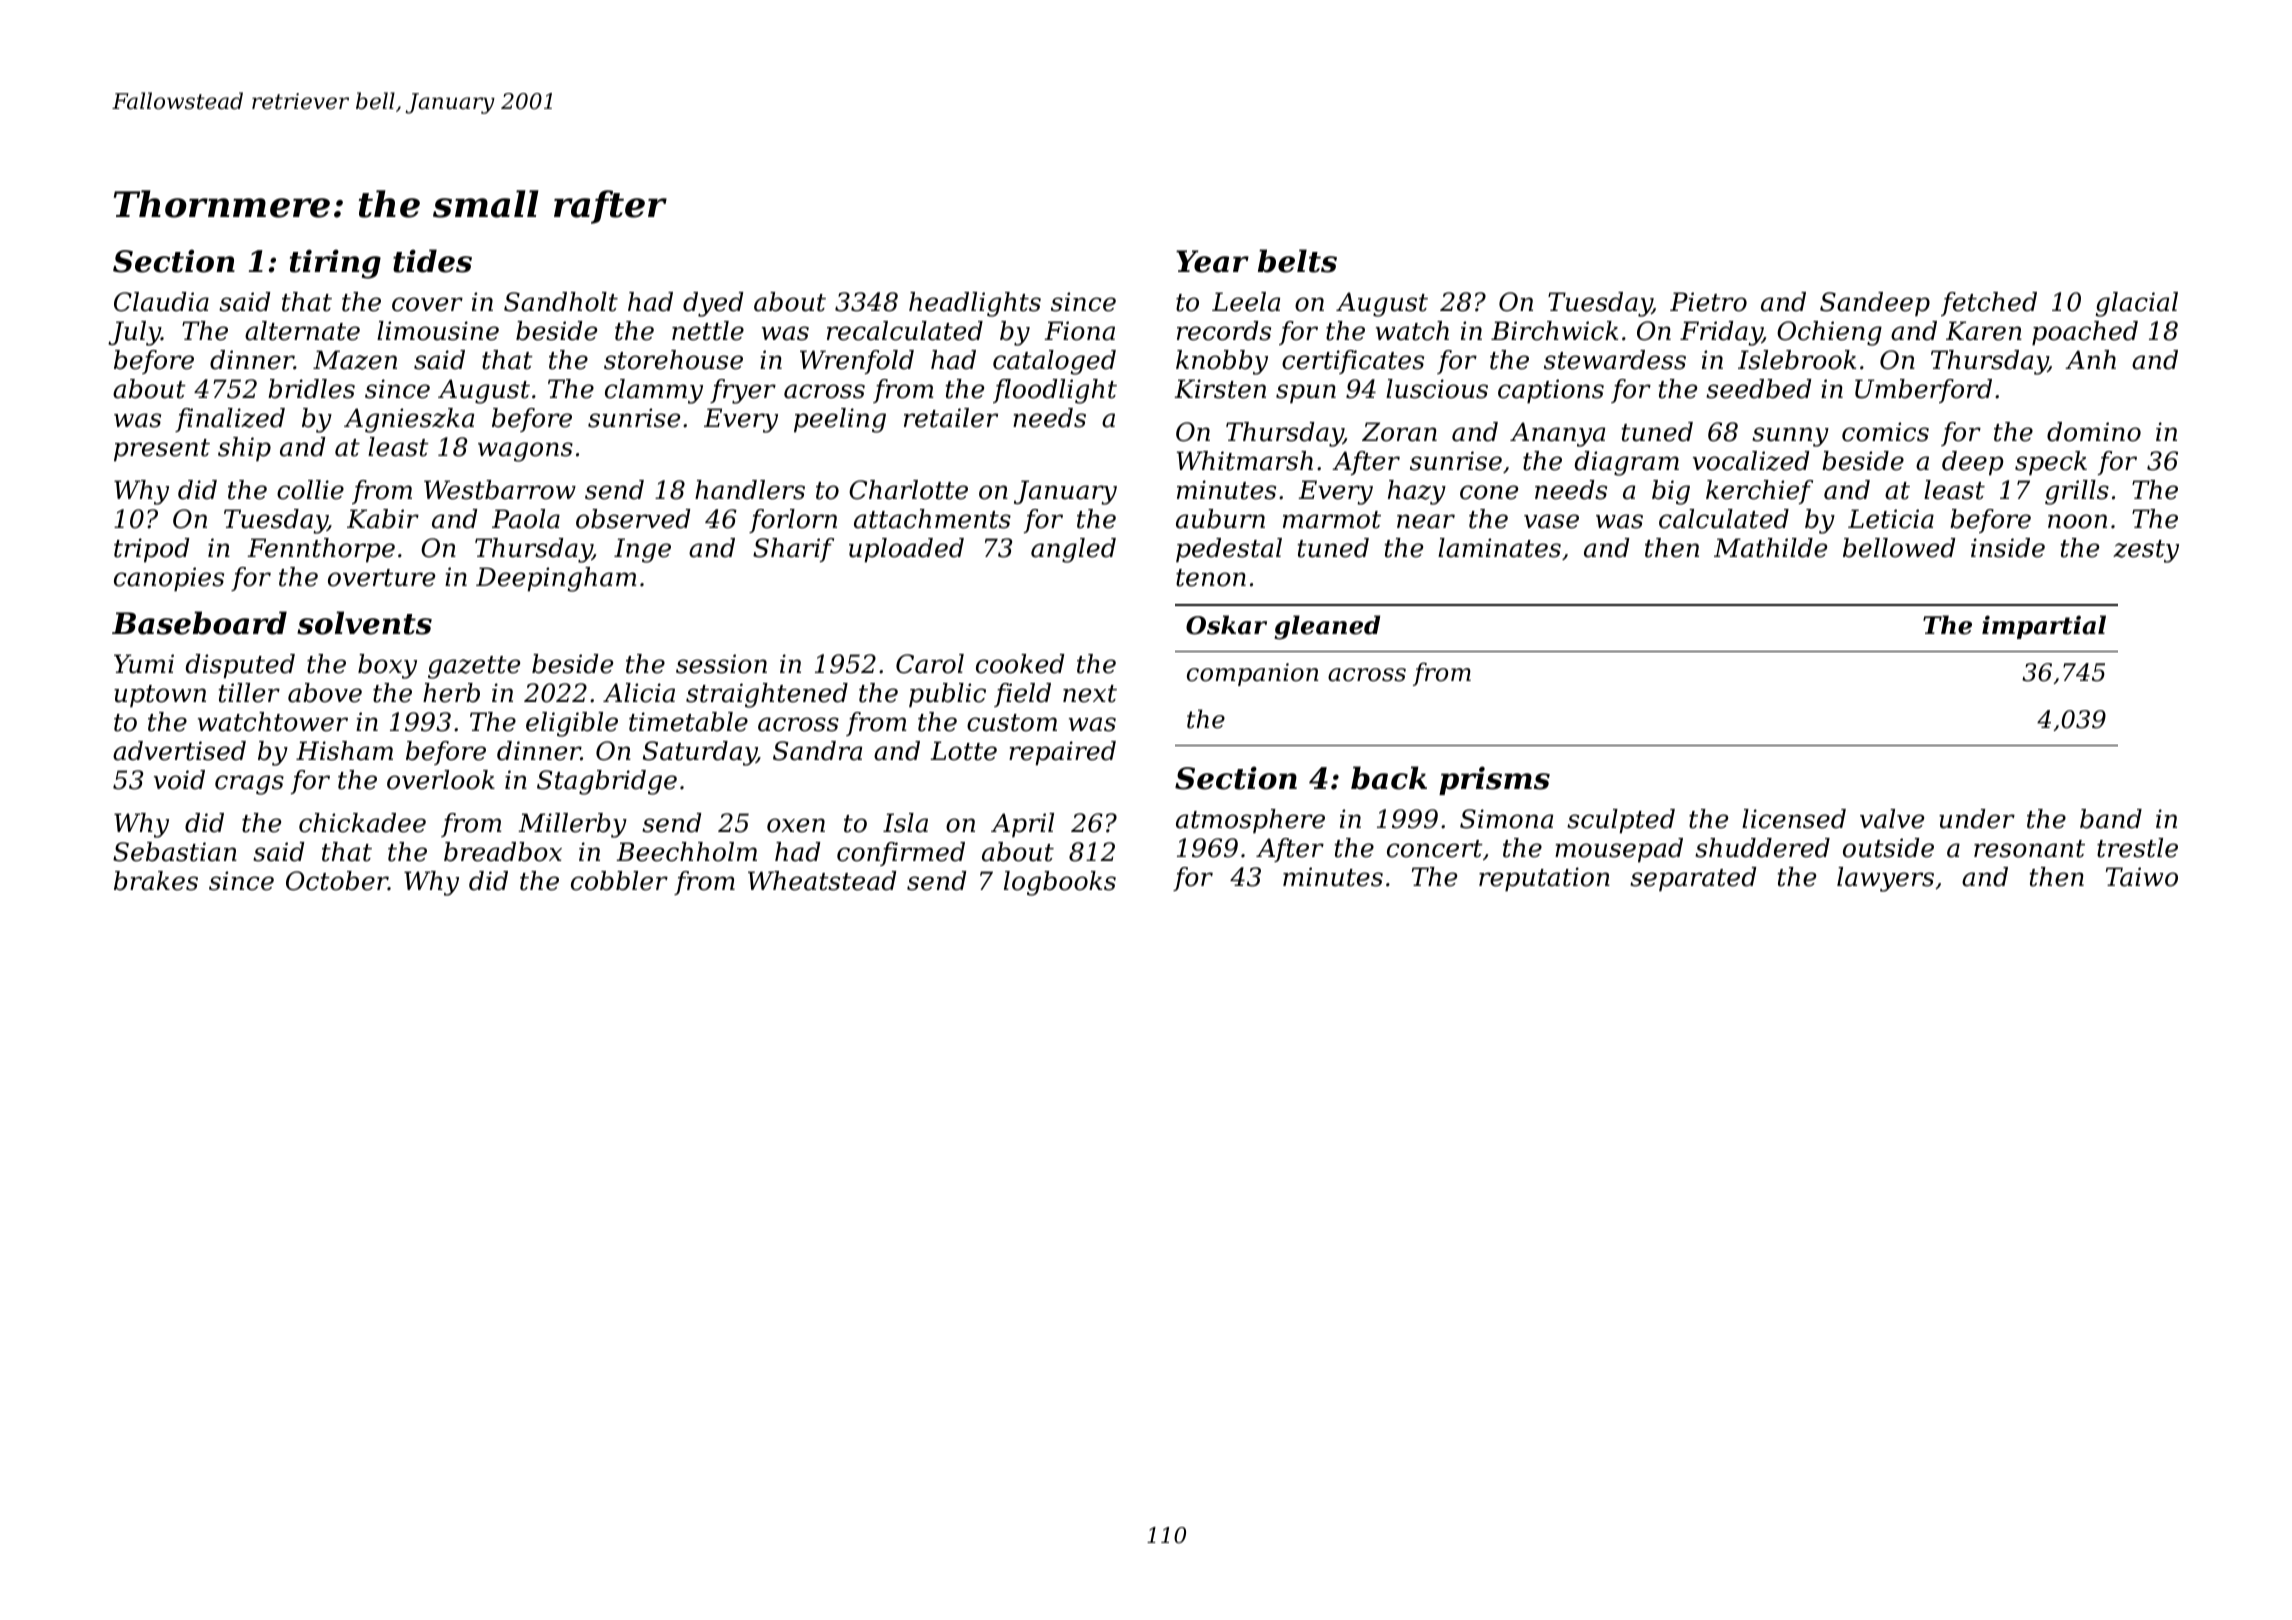 The height and width of the image is (1620, 2292). What do you see at coordinates (1797, 360) in the image?
I see `Islebrook` at bounding box center [1797, 360].
